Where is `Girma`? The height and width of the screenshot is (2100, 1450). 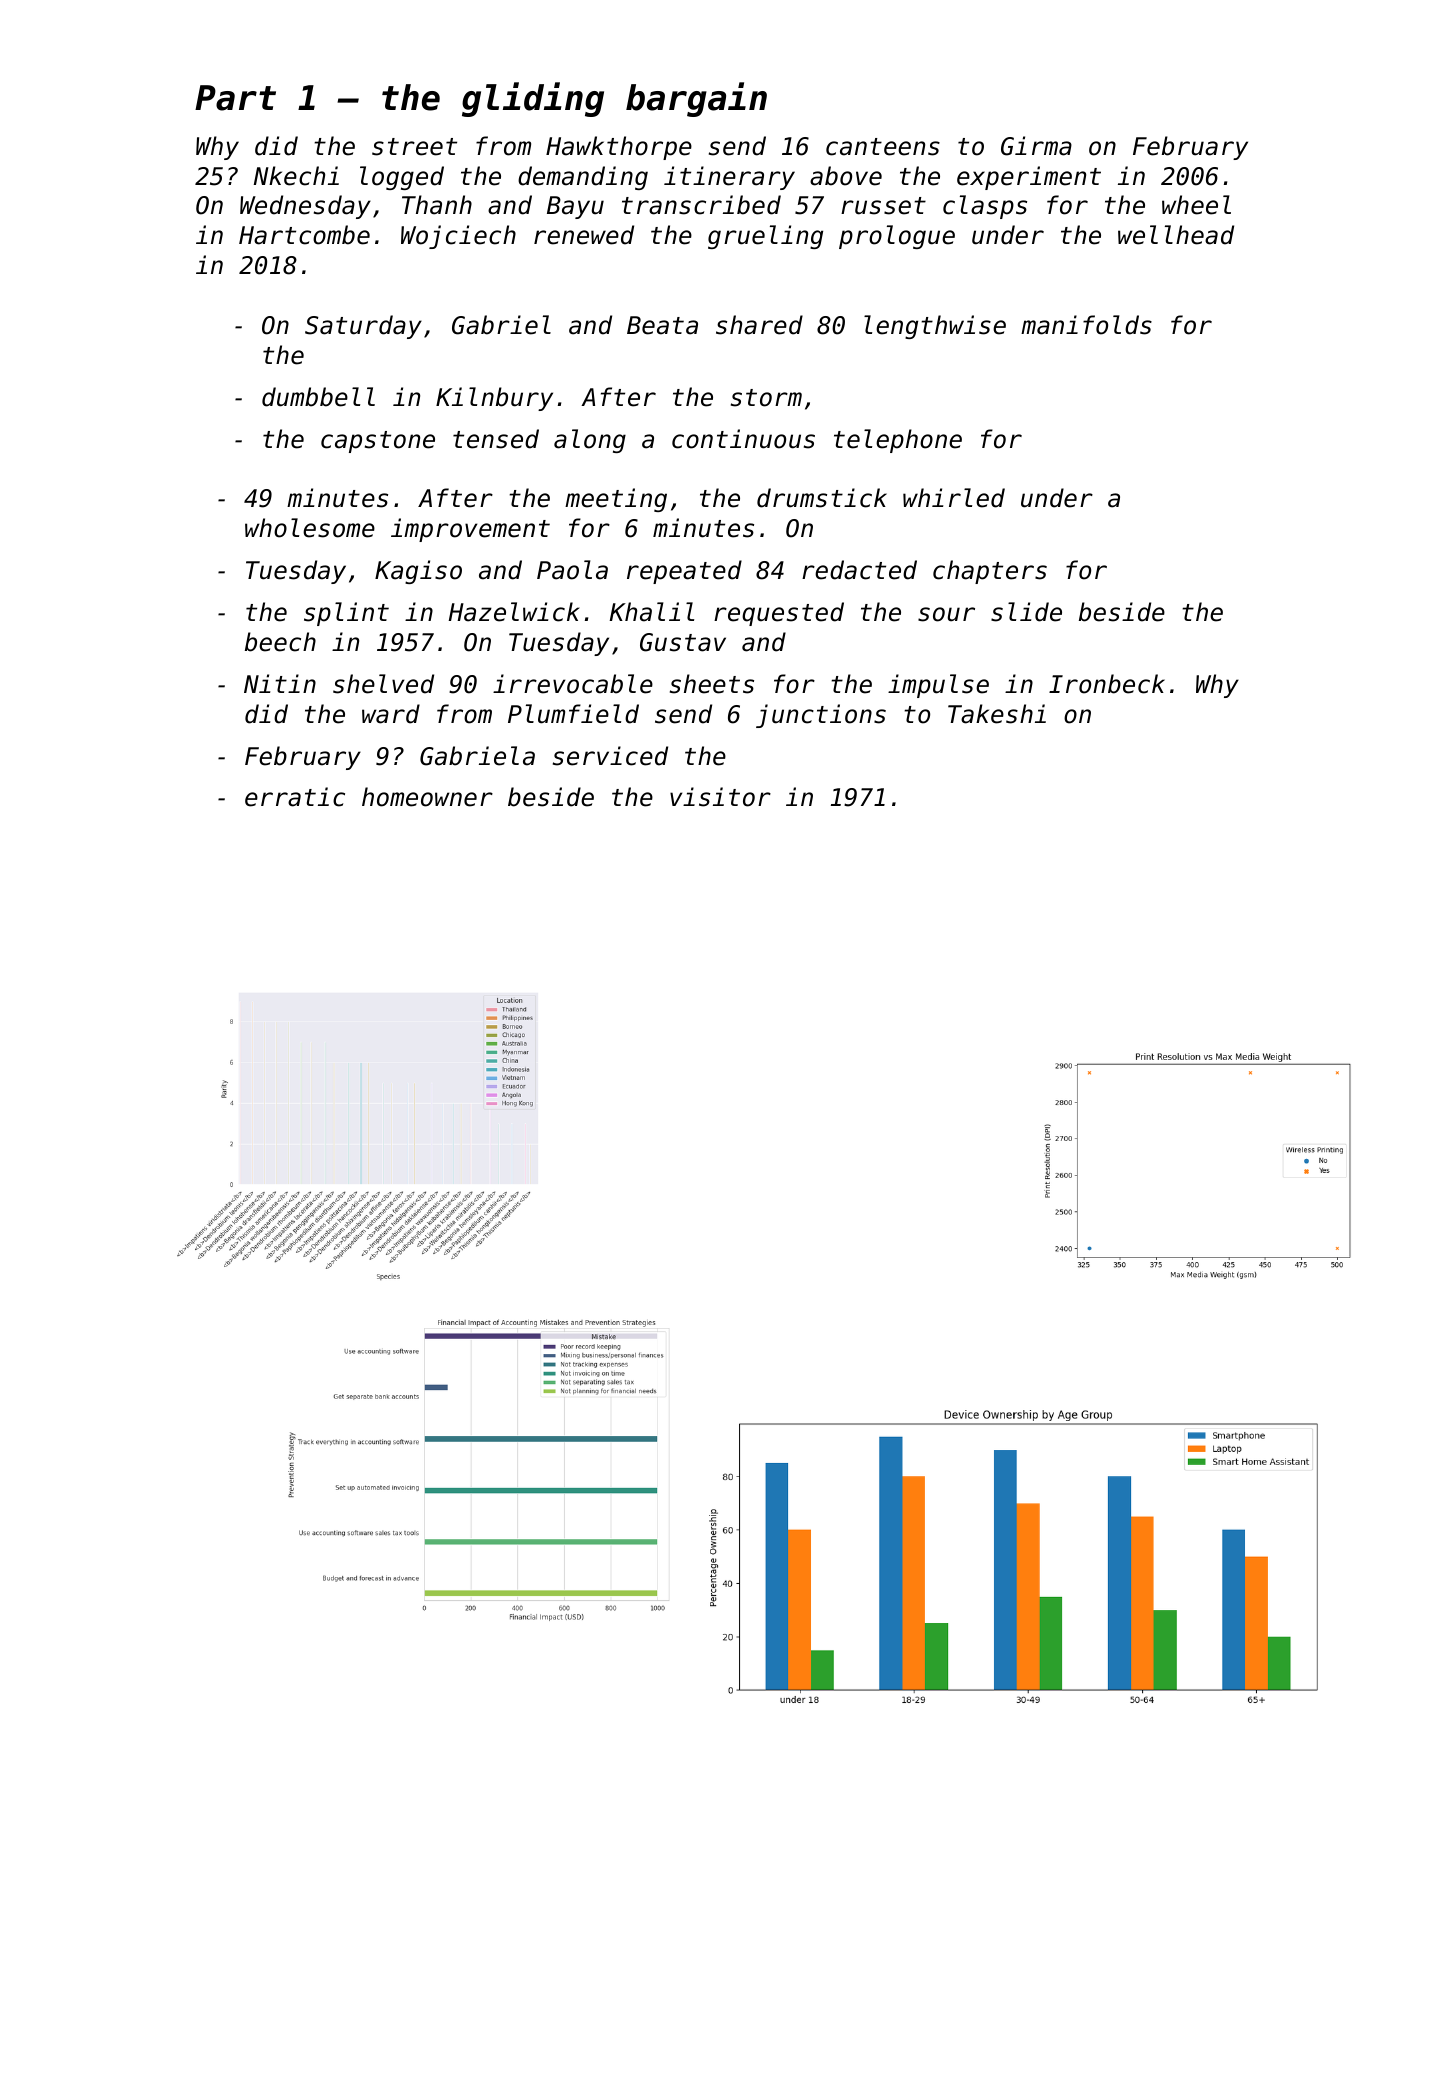 Girma is located at coordinates (1036, 146).
